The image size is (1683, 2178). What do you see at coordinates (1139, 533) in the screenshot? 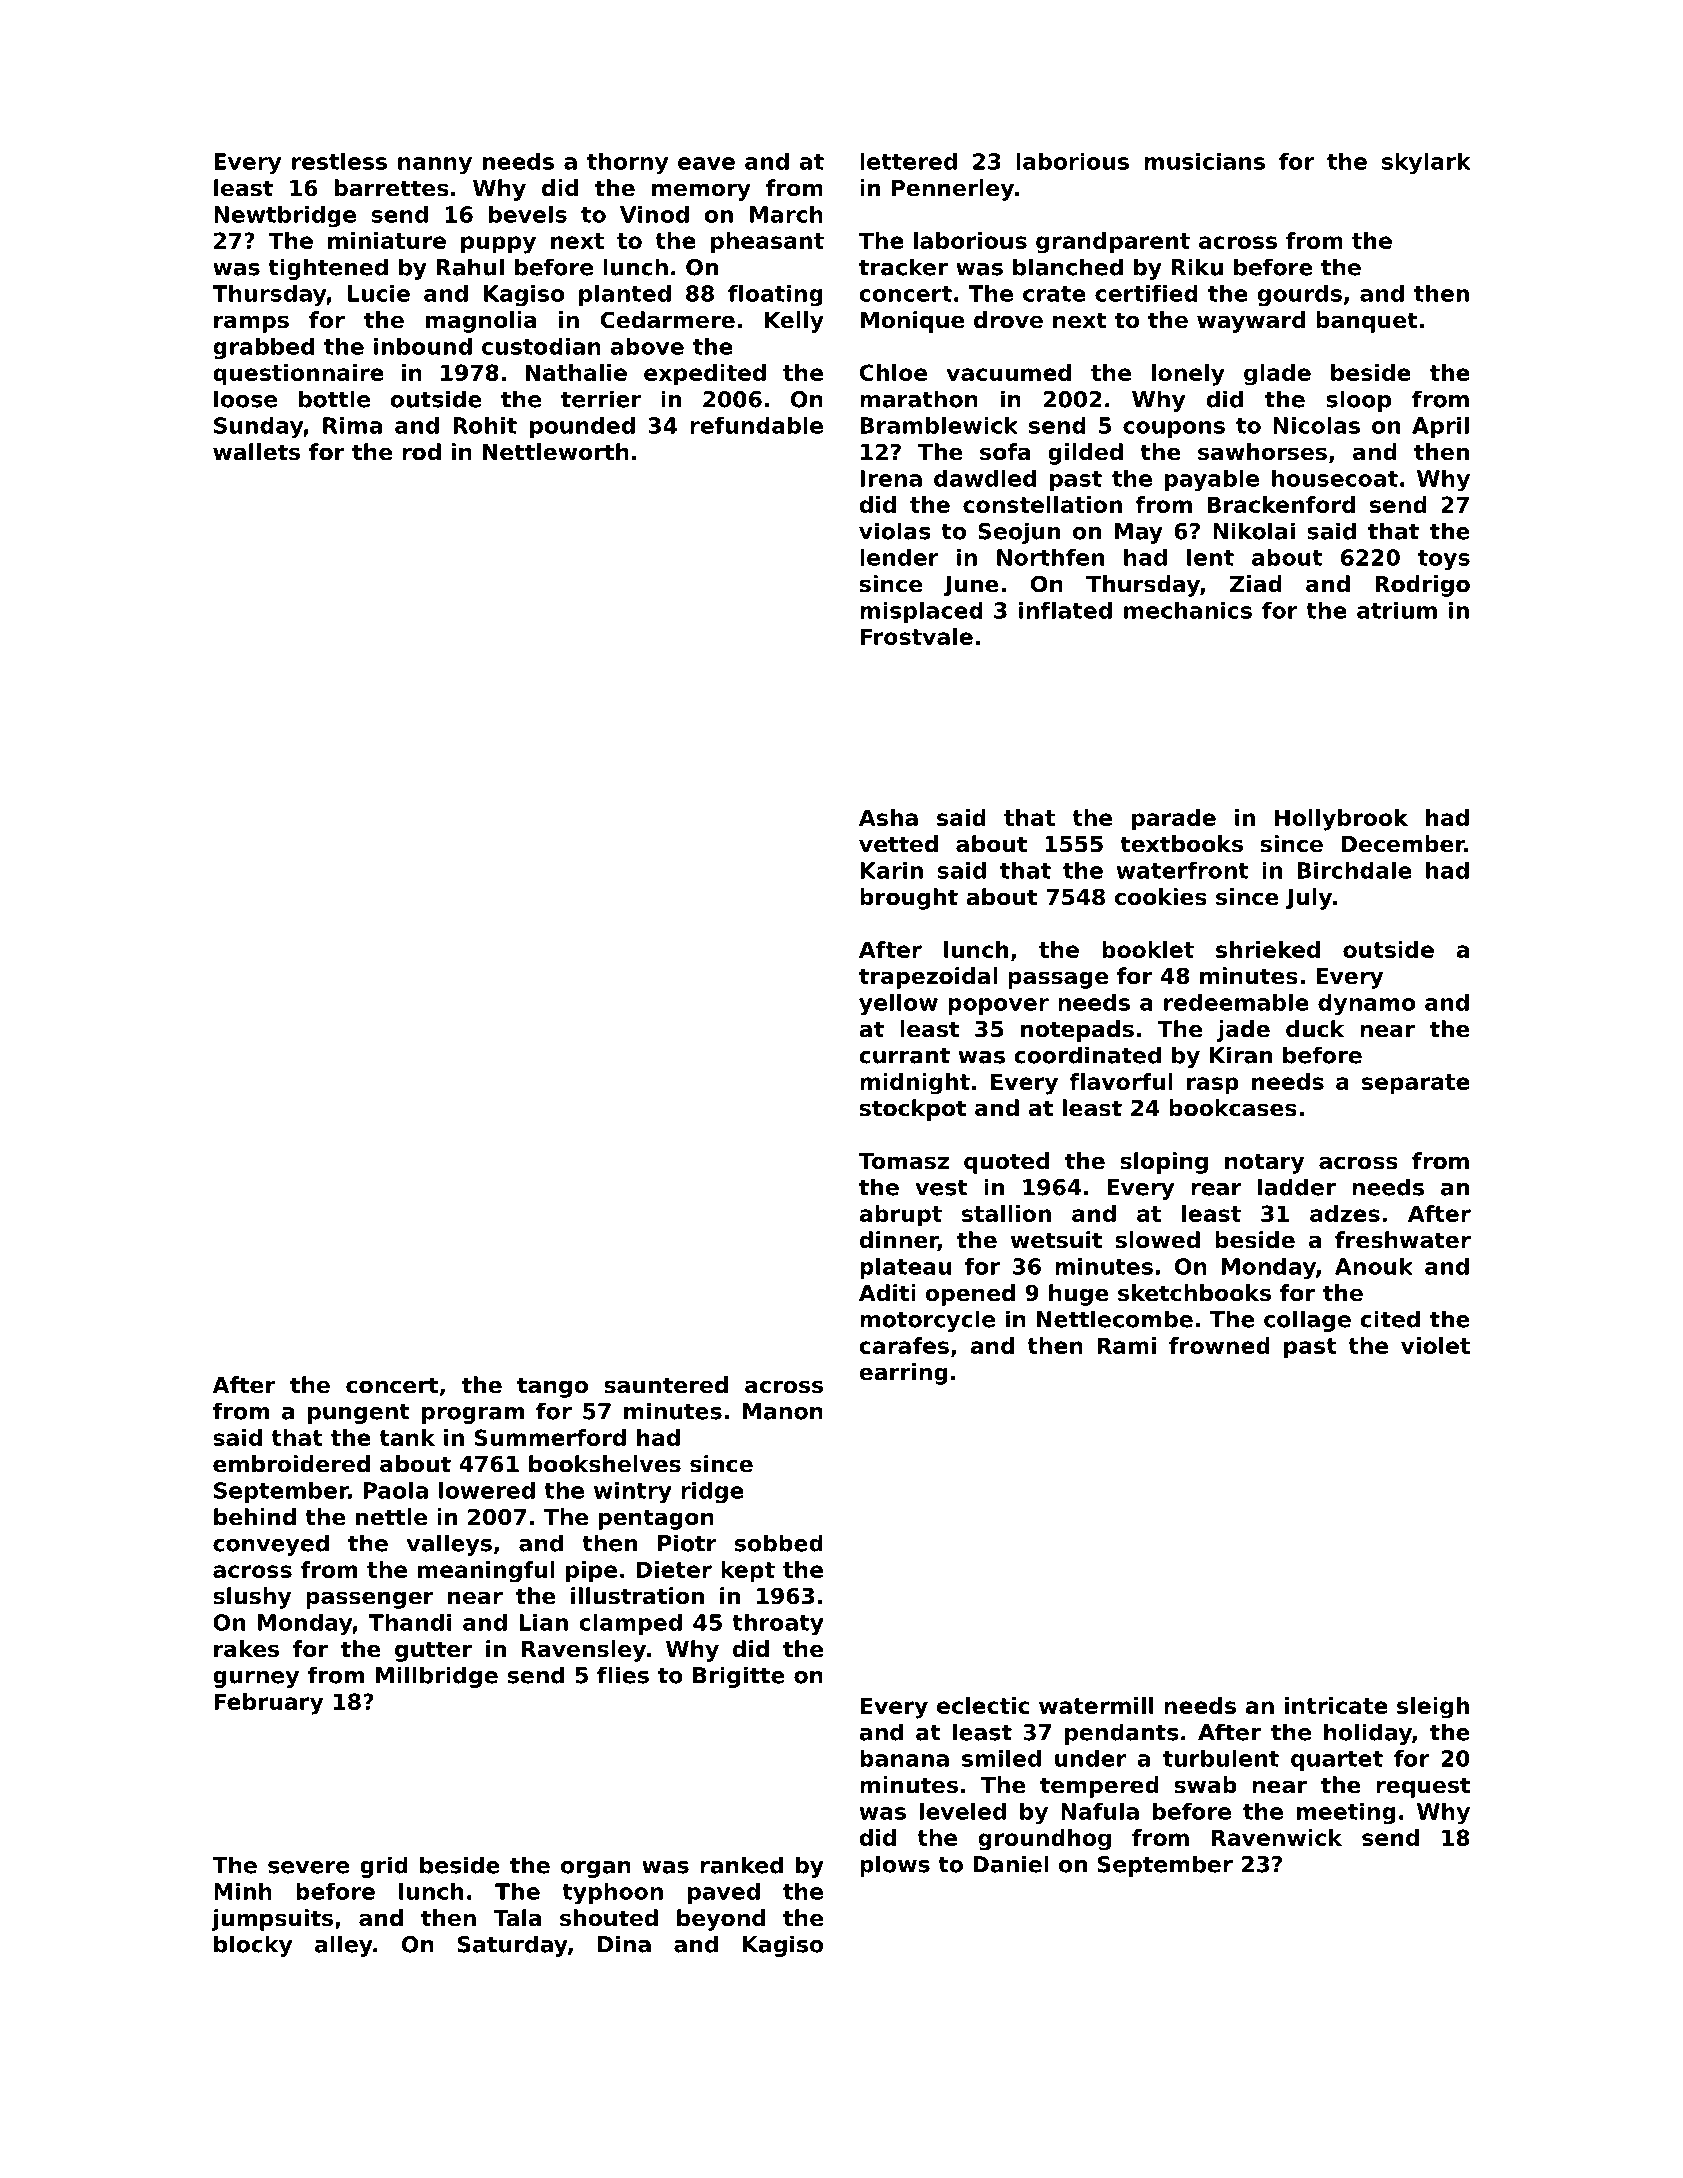
I see `May` at bounding box center [1139, 533].
